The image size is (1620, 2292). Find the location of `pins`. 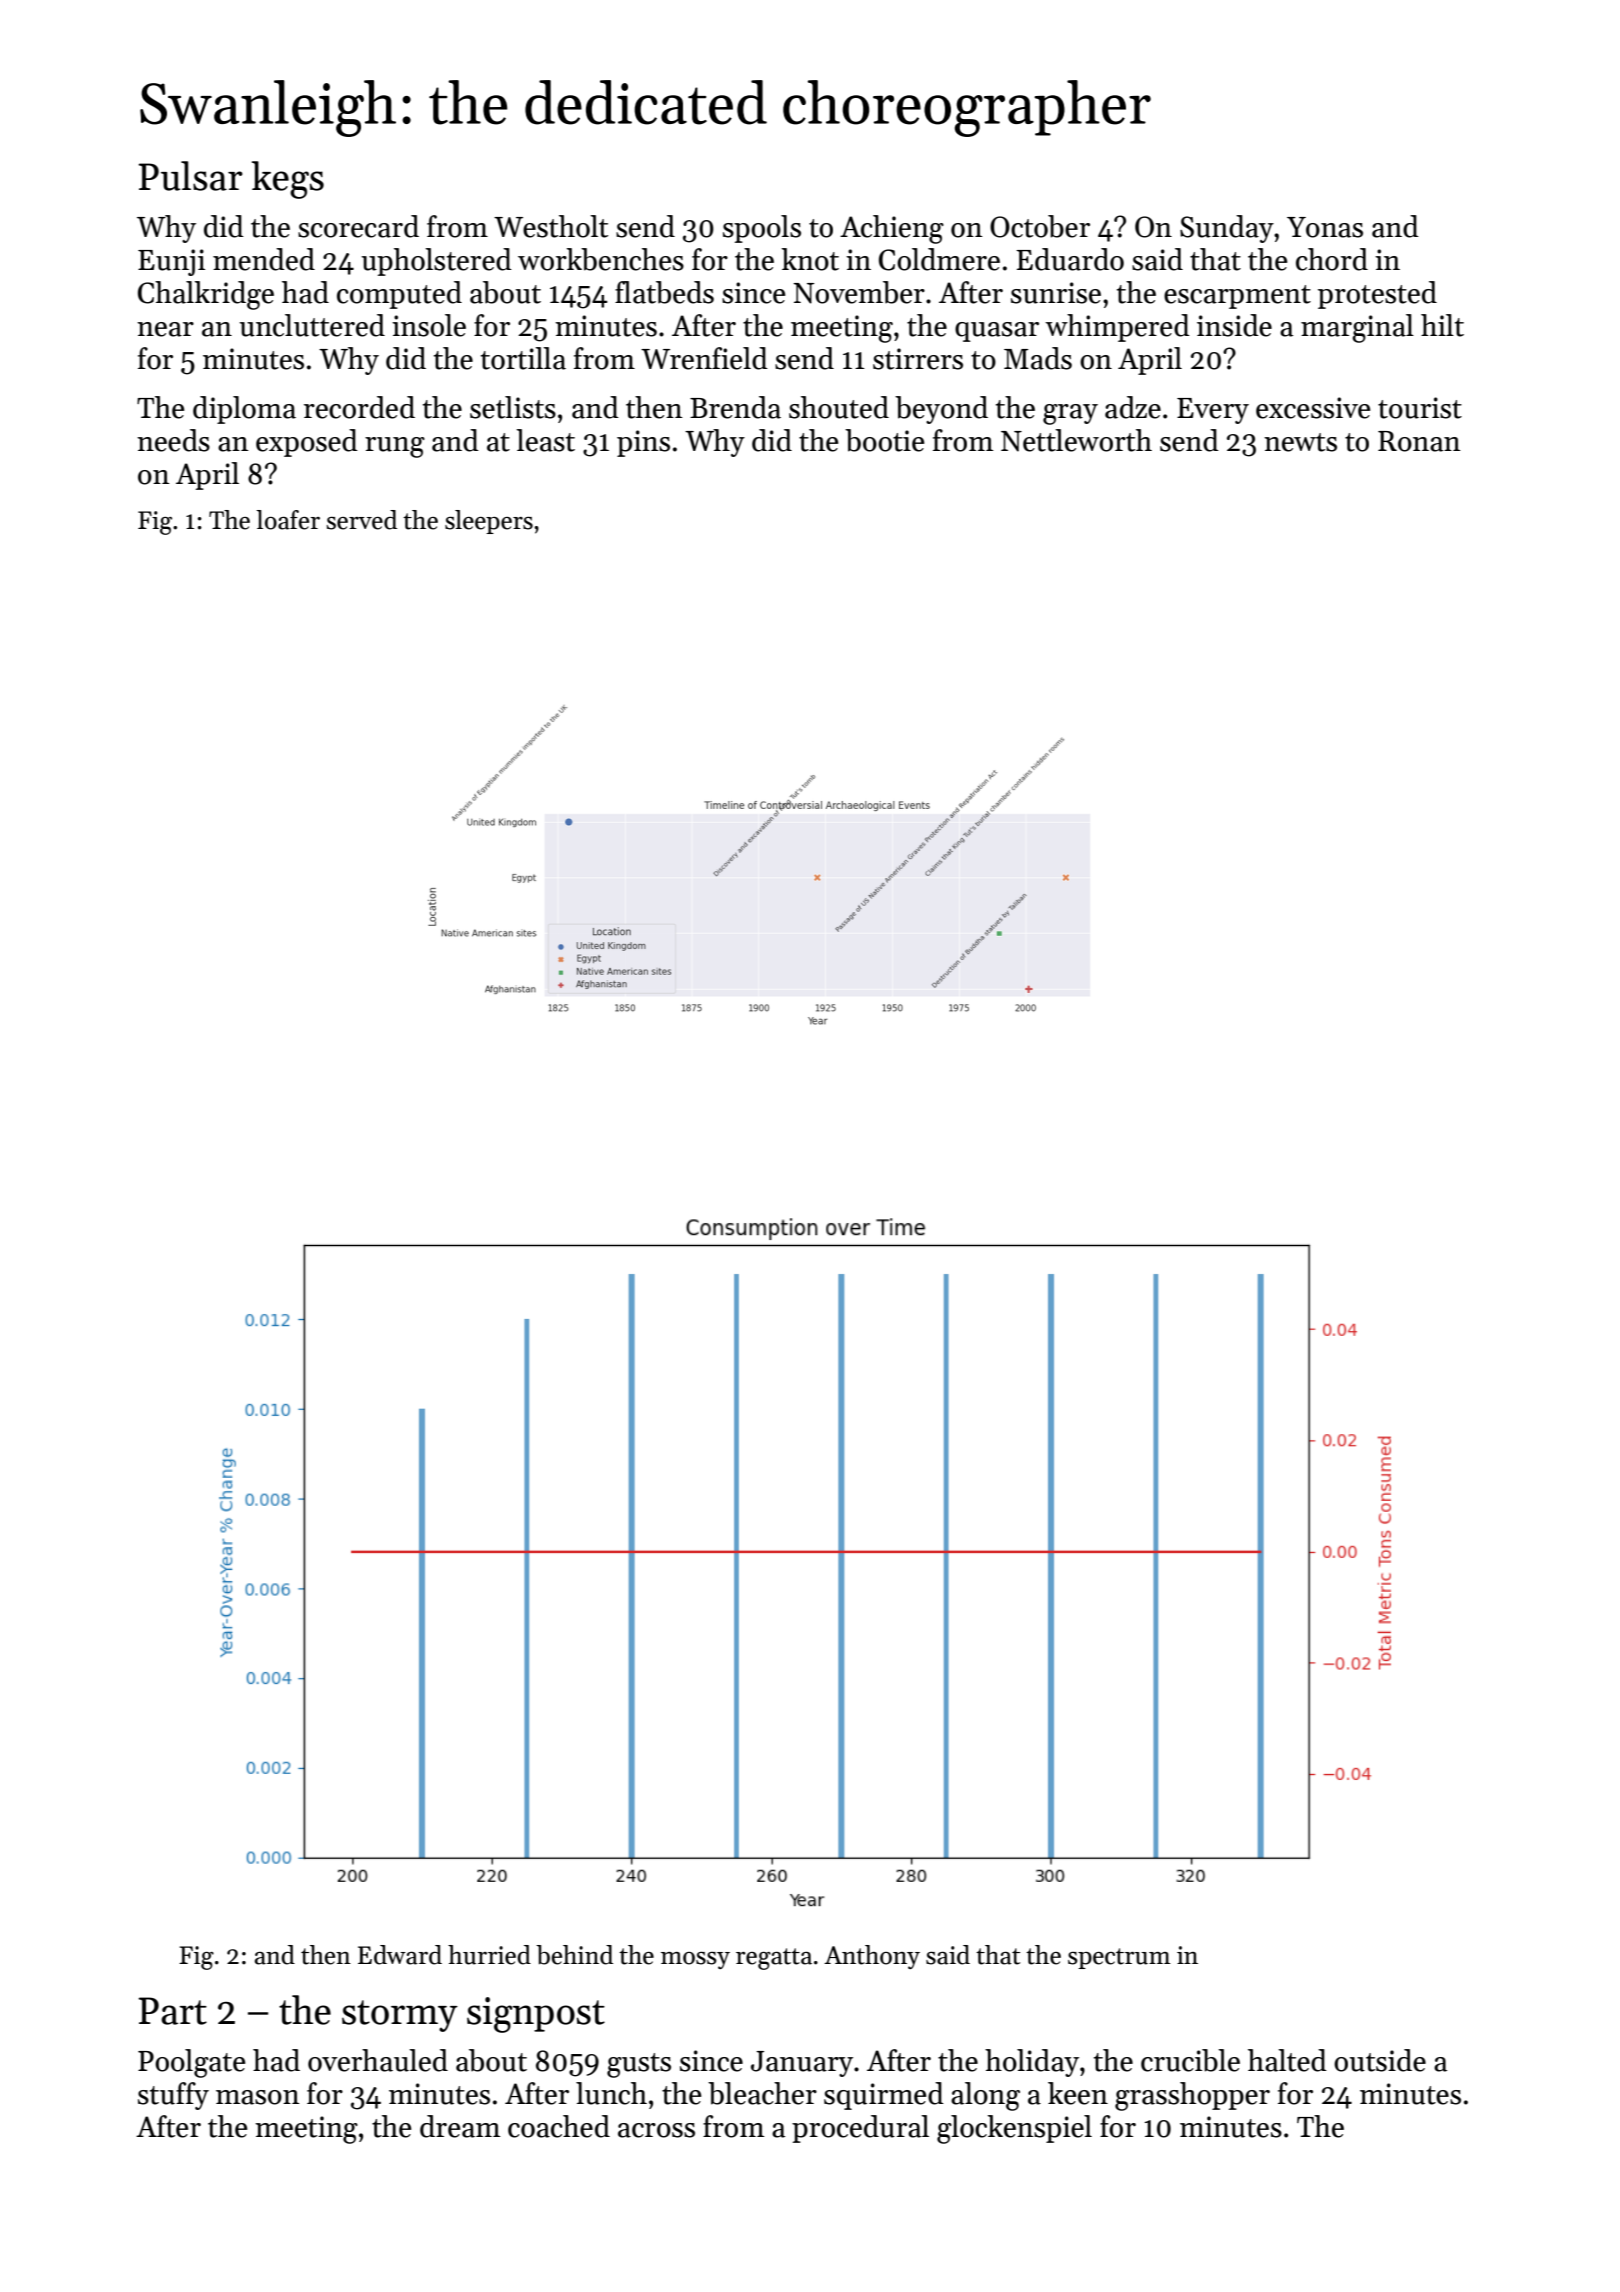

pins is located at coordinates (643, 443).
